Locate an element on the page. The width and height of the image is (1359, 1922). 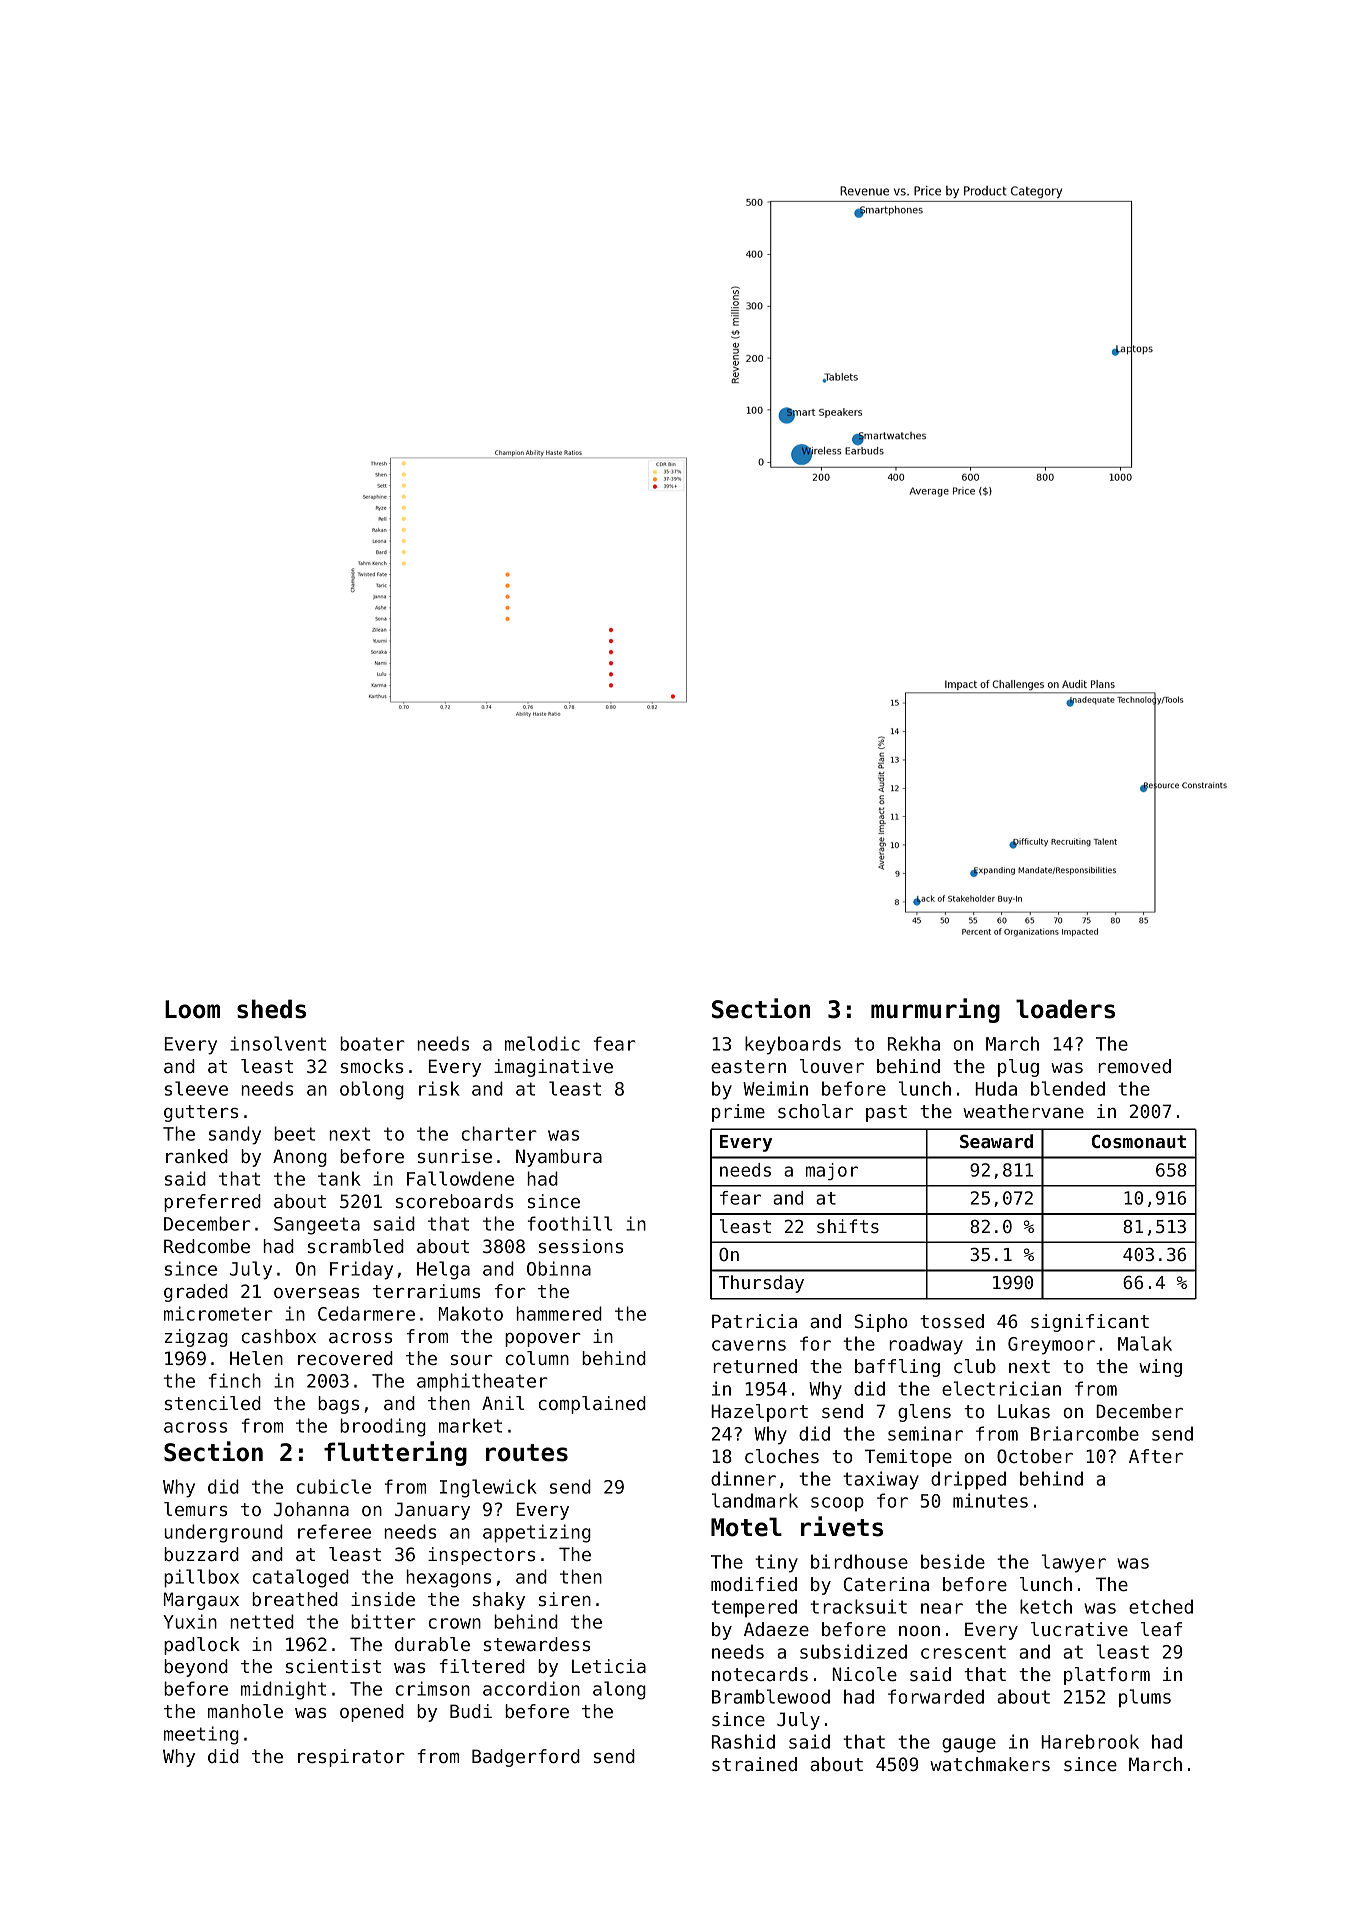
melodic is located at coordinates (542, 1043).
